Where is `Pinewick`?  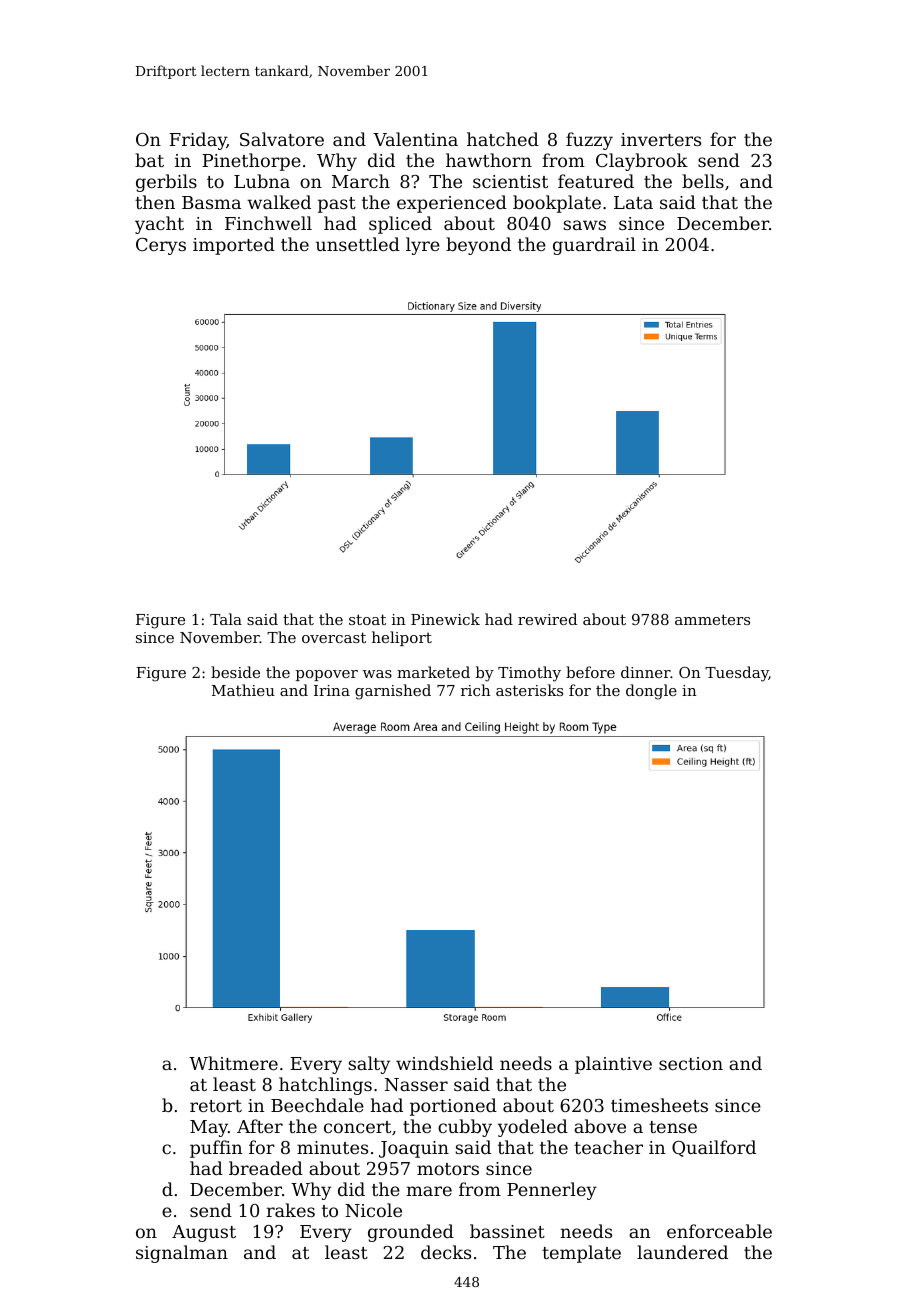
Pinewick is located at coordinates (445, 619).
